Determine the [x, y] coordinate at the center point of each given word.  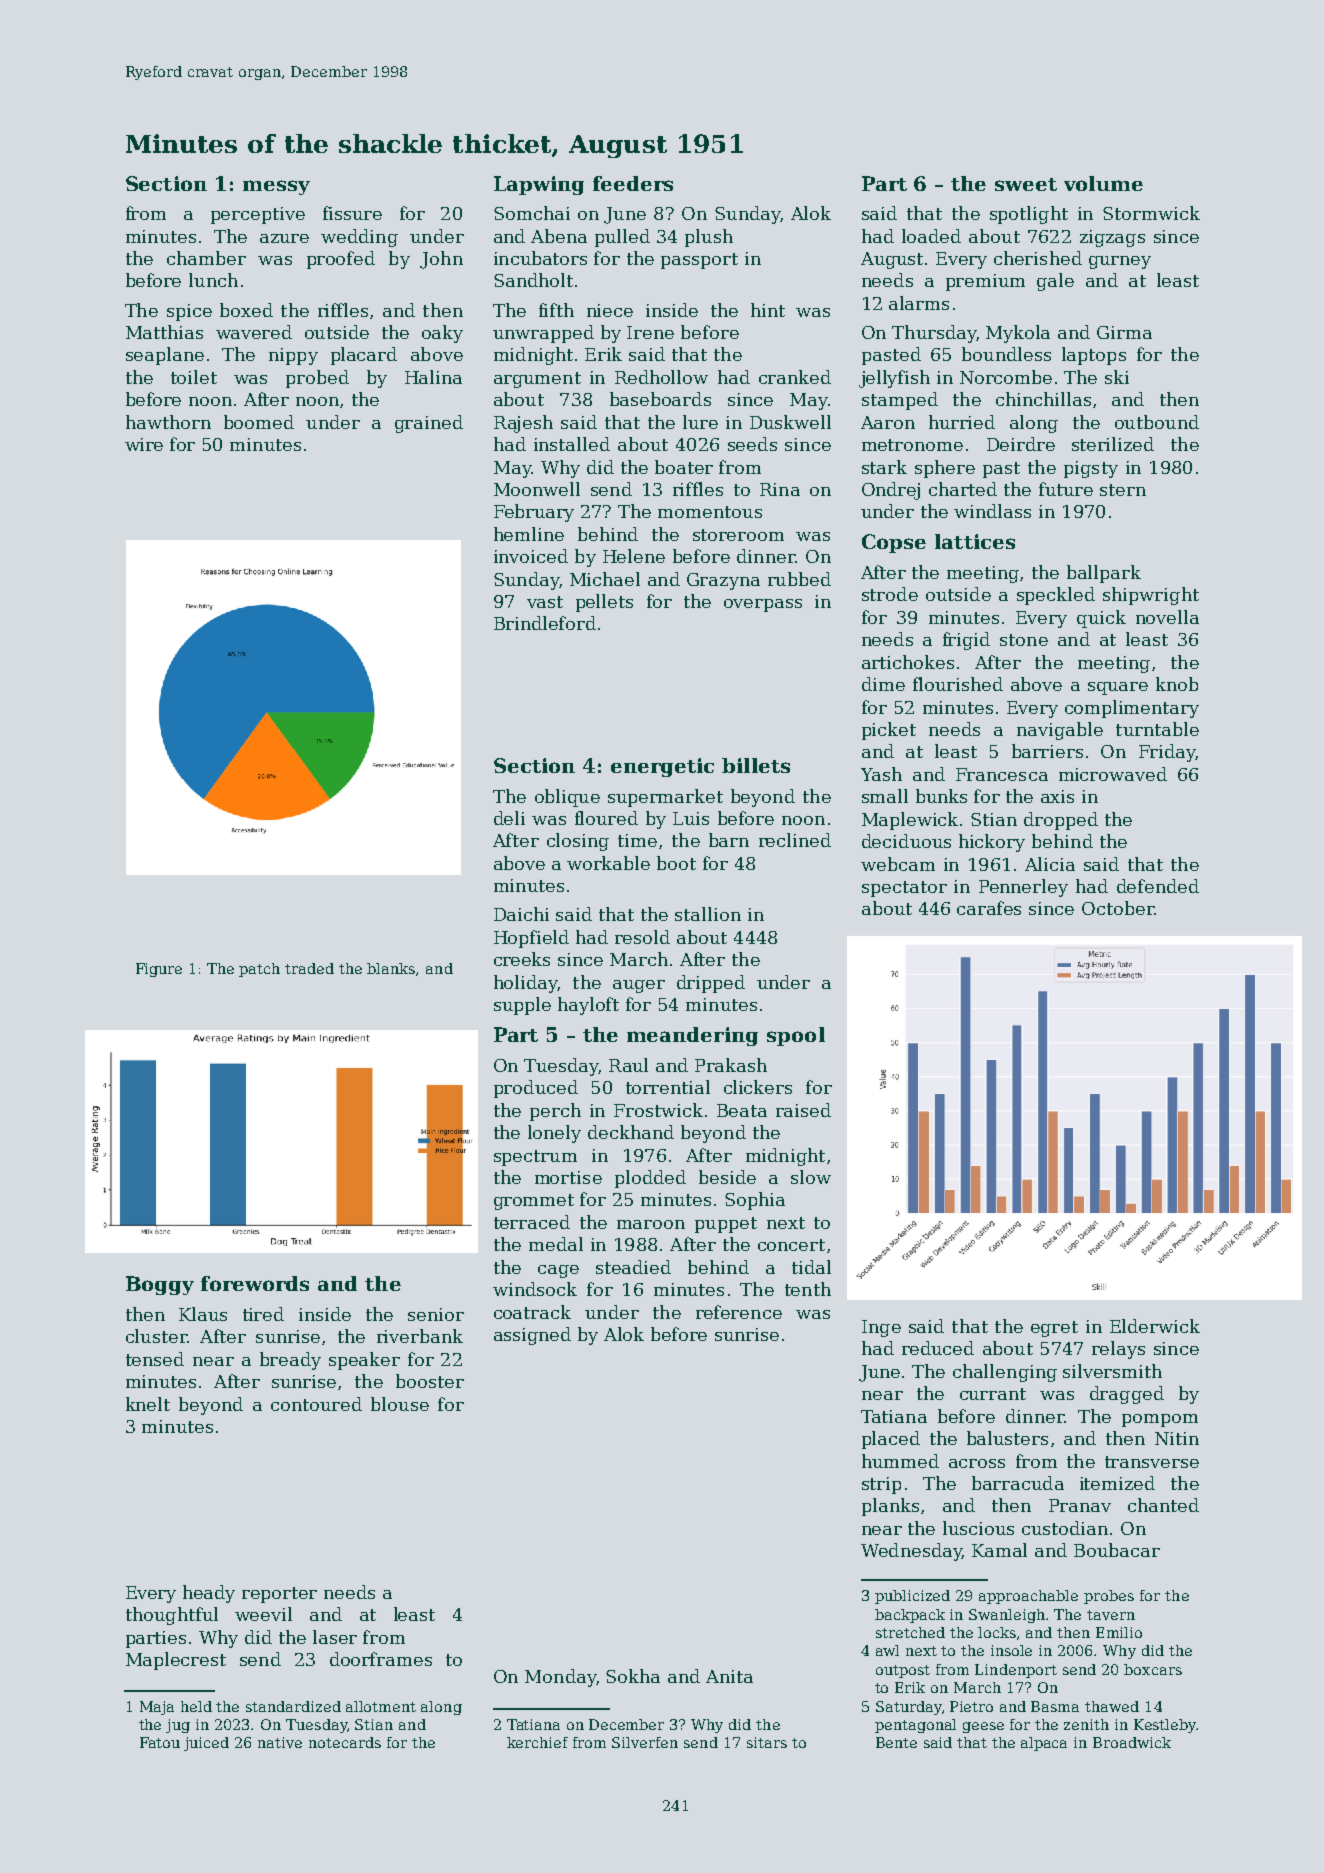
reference [739, 1312]
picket [889, 731]
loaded [931, 236]
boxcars [1153, 1669]
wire [144, 444]
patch [259, 970]
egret [1054, 1329]
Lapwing [539, 185]
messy [276, 187]
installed [572, 444]
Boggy [160, 1285]
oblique [567, 798]
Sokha [633, 1676]
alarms [919, 303]
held [196, 1706]
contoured [316, 1404]
